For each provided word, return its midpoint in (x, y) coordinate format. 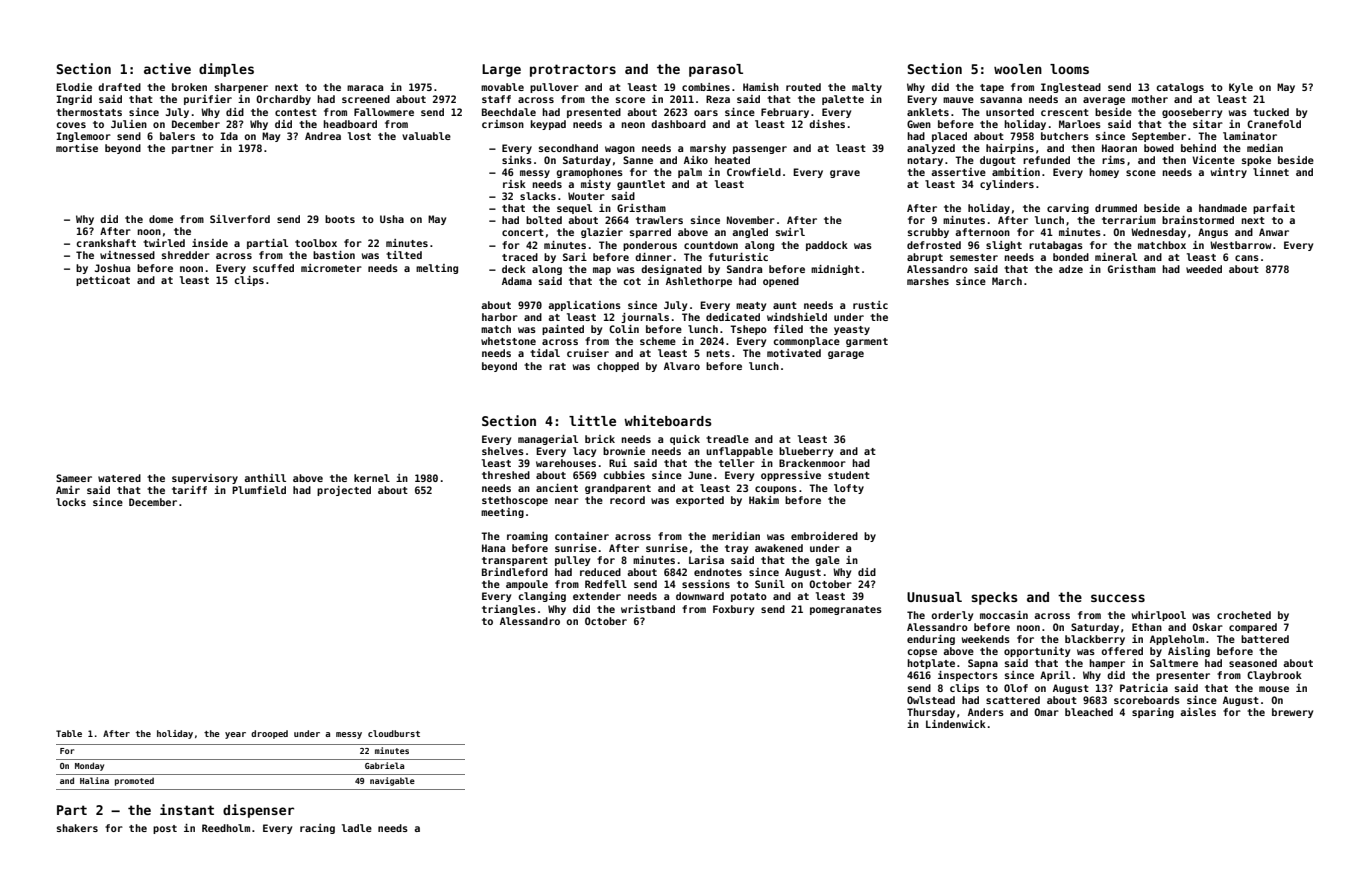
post (165, 829)
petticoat (103, 281)
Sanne (638, 160)
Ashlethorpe (699, 282)
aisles (1198, 712)
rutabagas (1056, 246)
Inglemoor (83, 137)
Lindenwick (956, 724)
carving (1068, 209)
